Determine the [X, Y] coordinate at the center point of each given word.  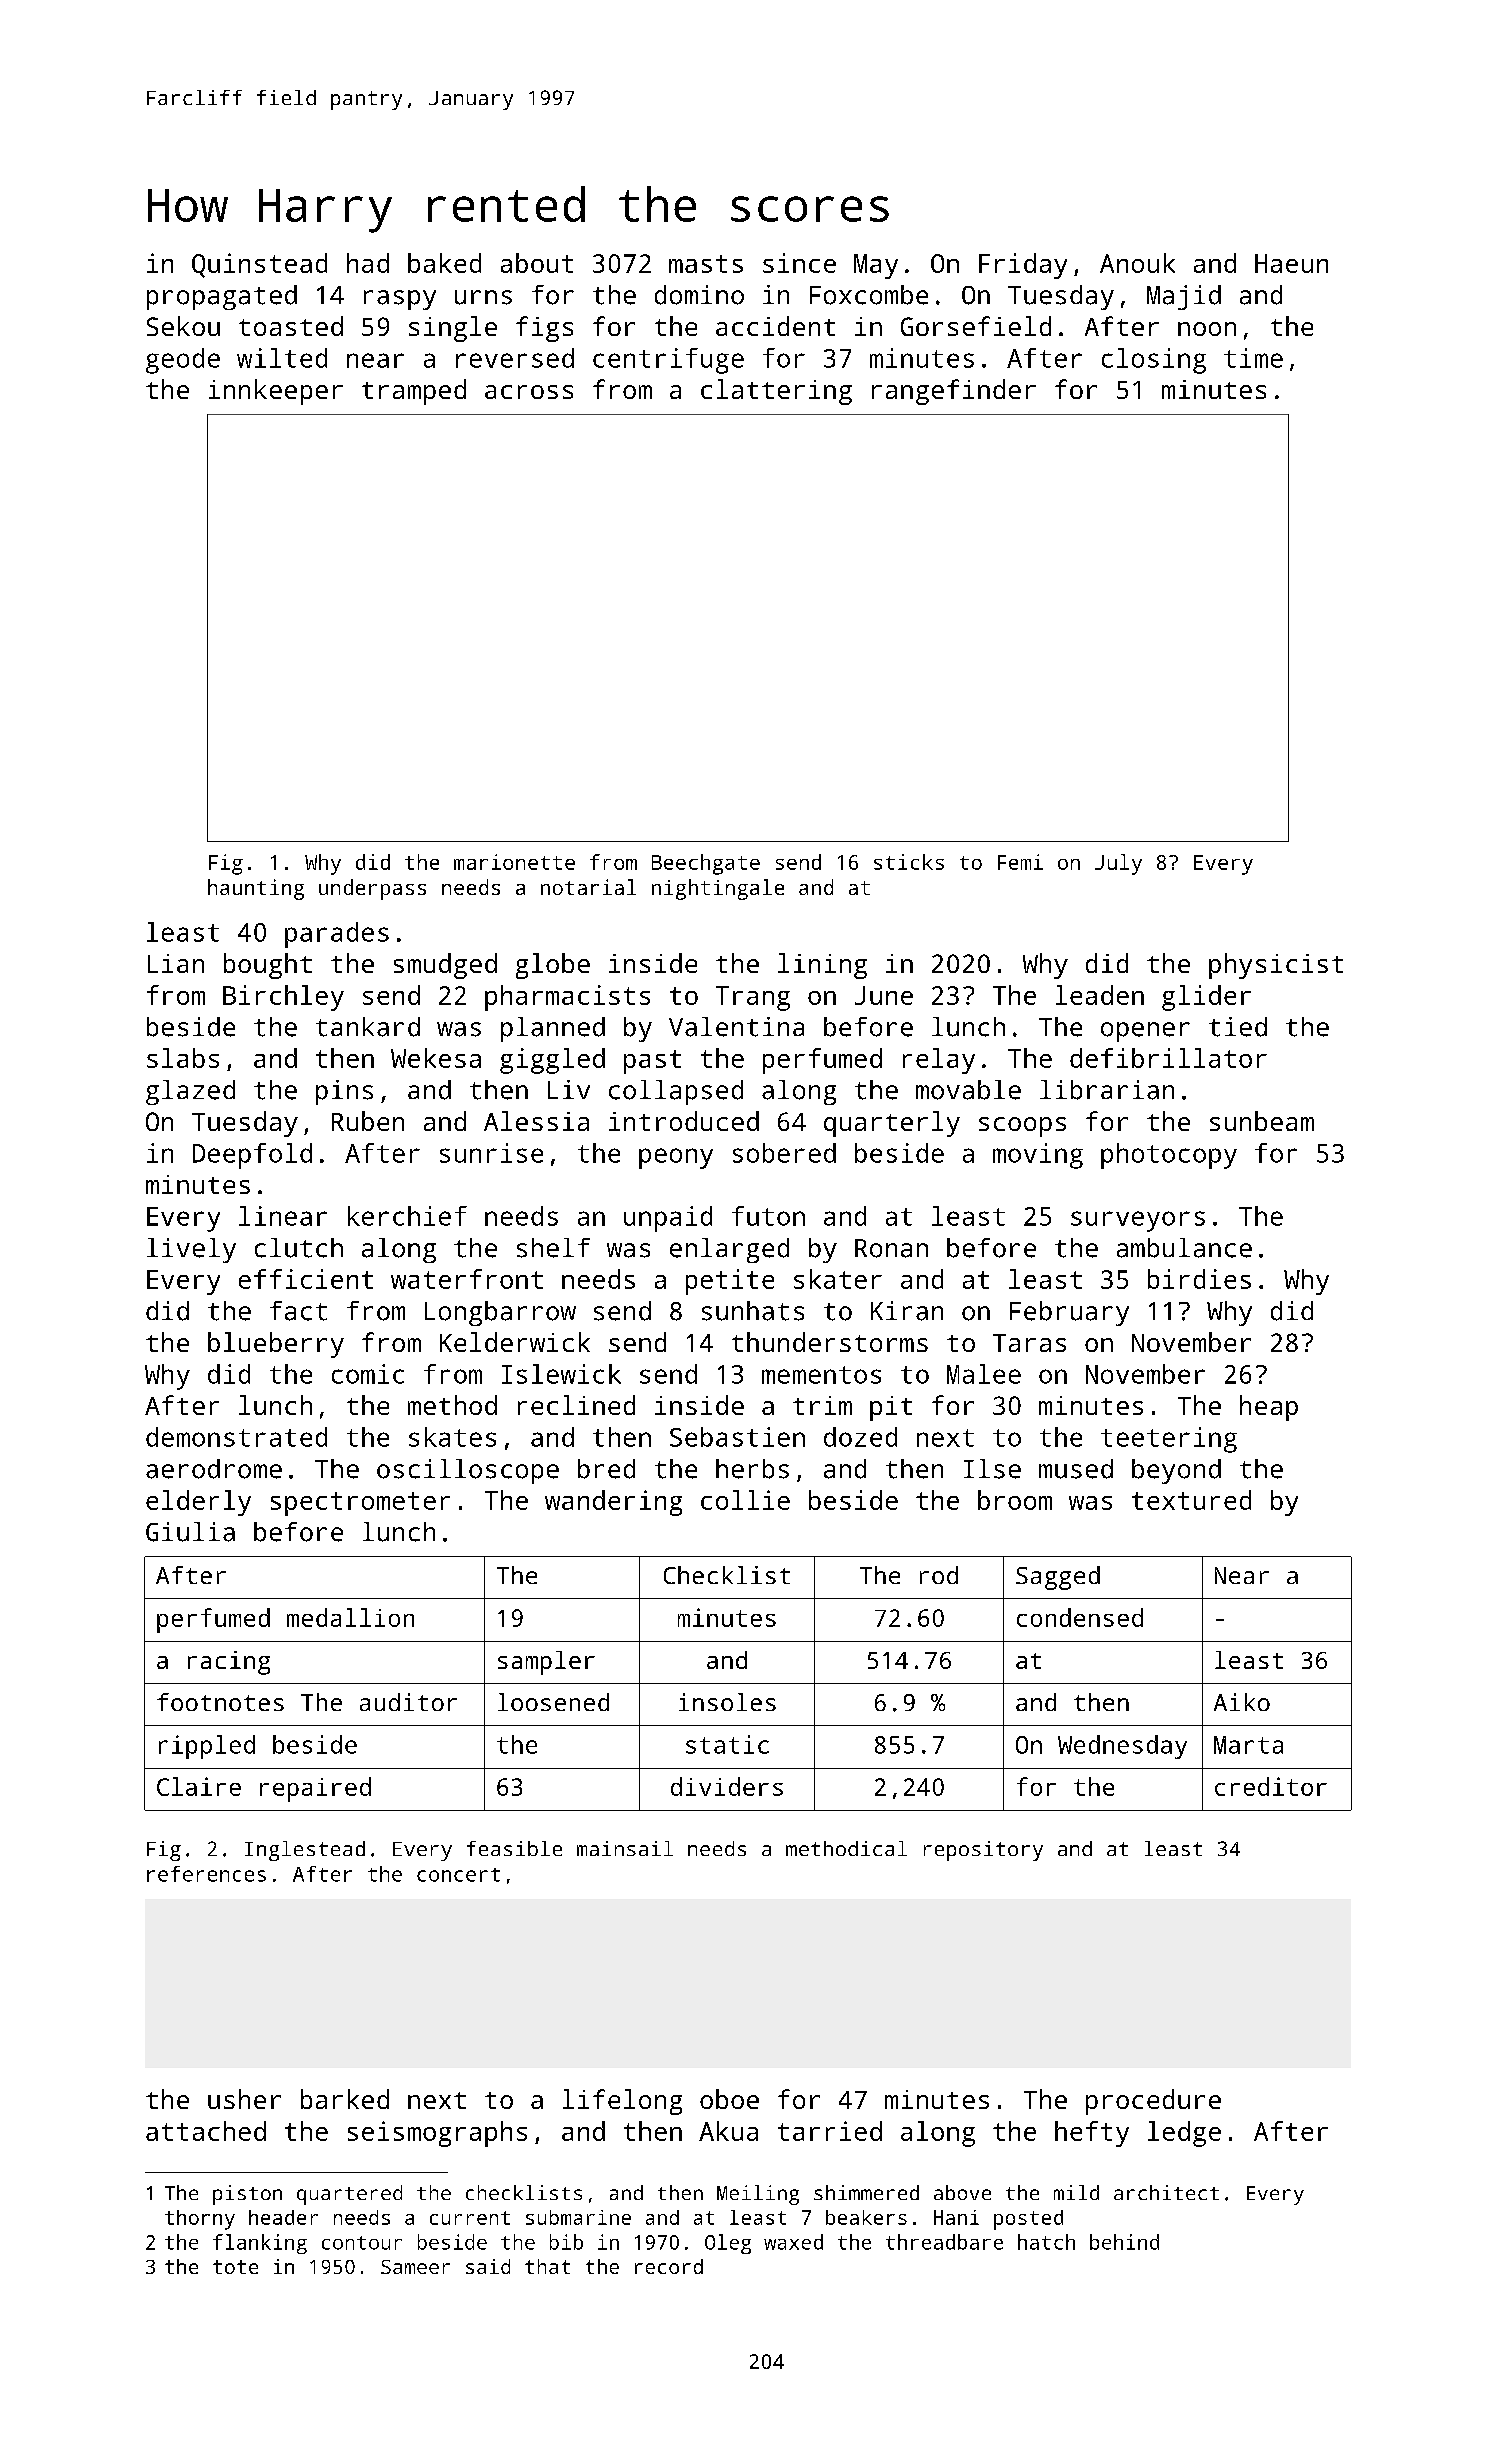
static [727, 1744]
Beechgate [706, 864]
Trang [753, 998]
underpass [372, 889]
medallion [350, 1617]
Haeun [1291, 263]
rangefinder [954, 392]
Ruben [368, 1121]
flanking [260, 2244]
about [537, 263]
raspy [400, 300]
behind [1124, 2242]
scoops [1022, 1127]
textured [1191, 1500]
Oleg [728, 2244]
